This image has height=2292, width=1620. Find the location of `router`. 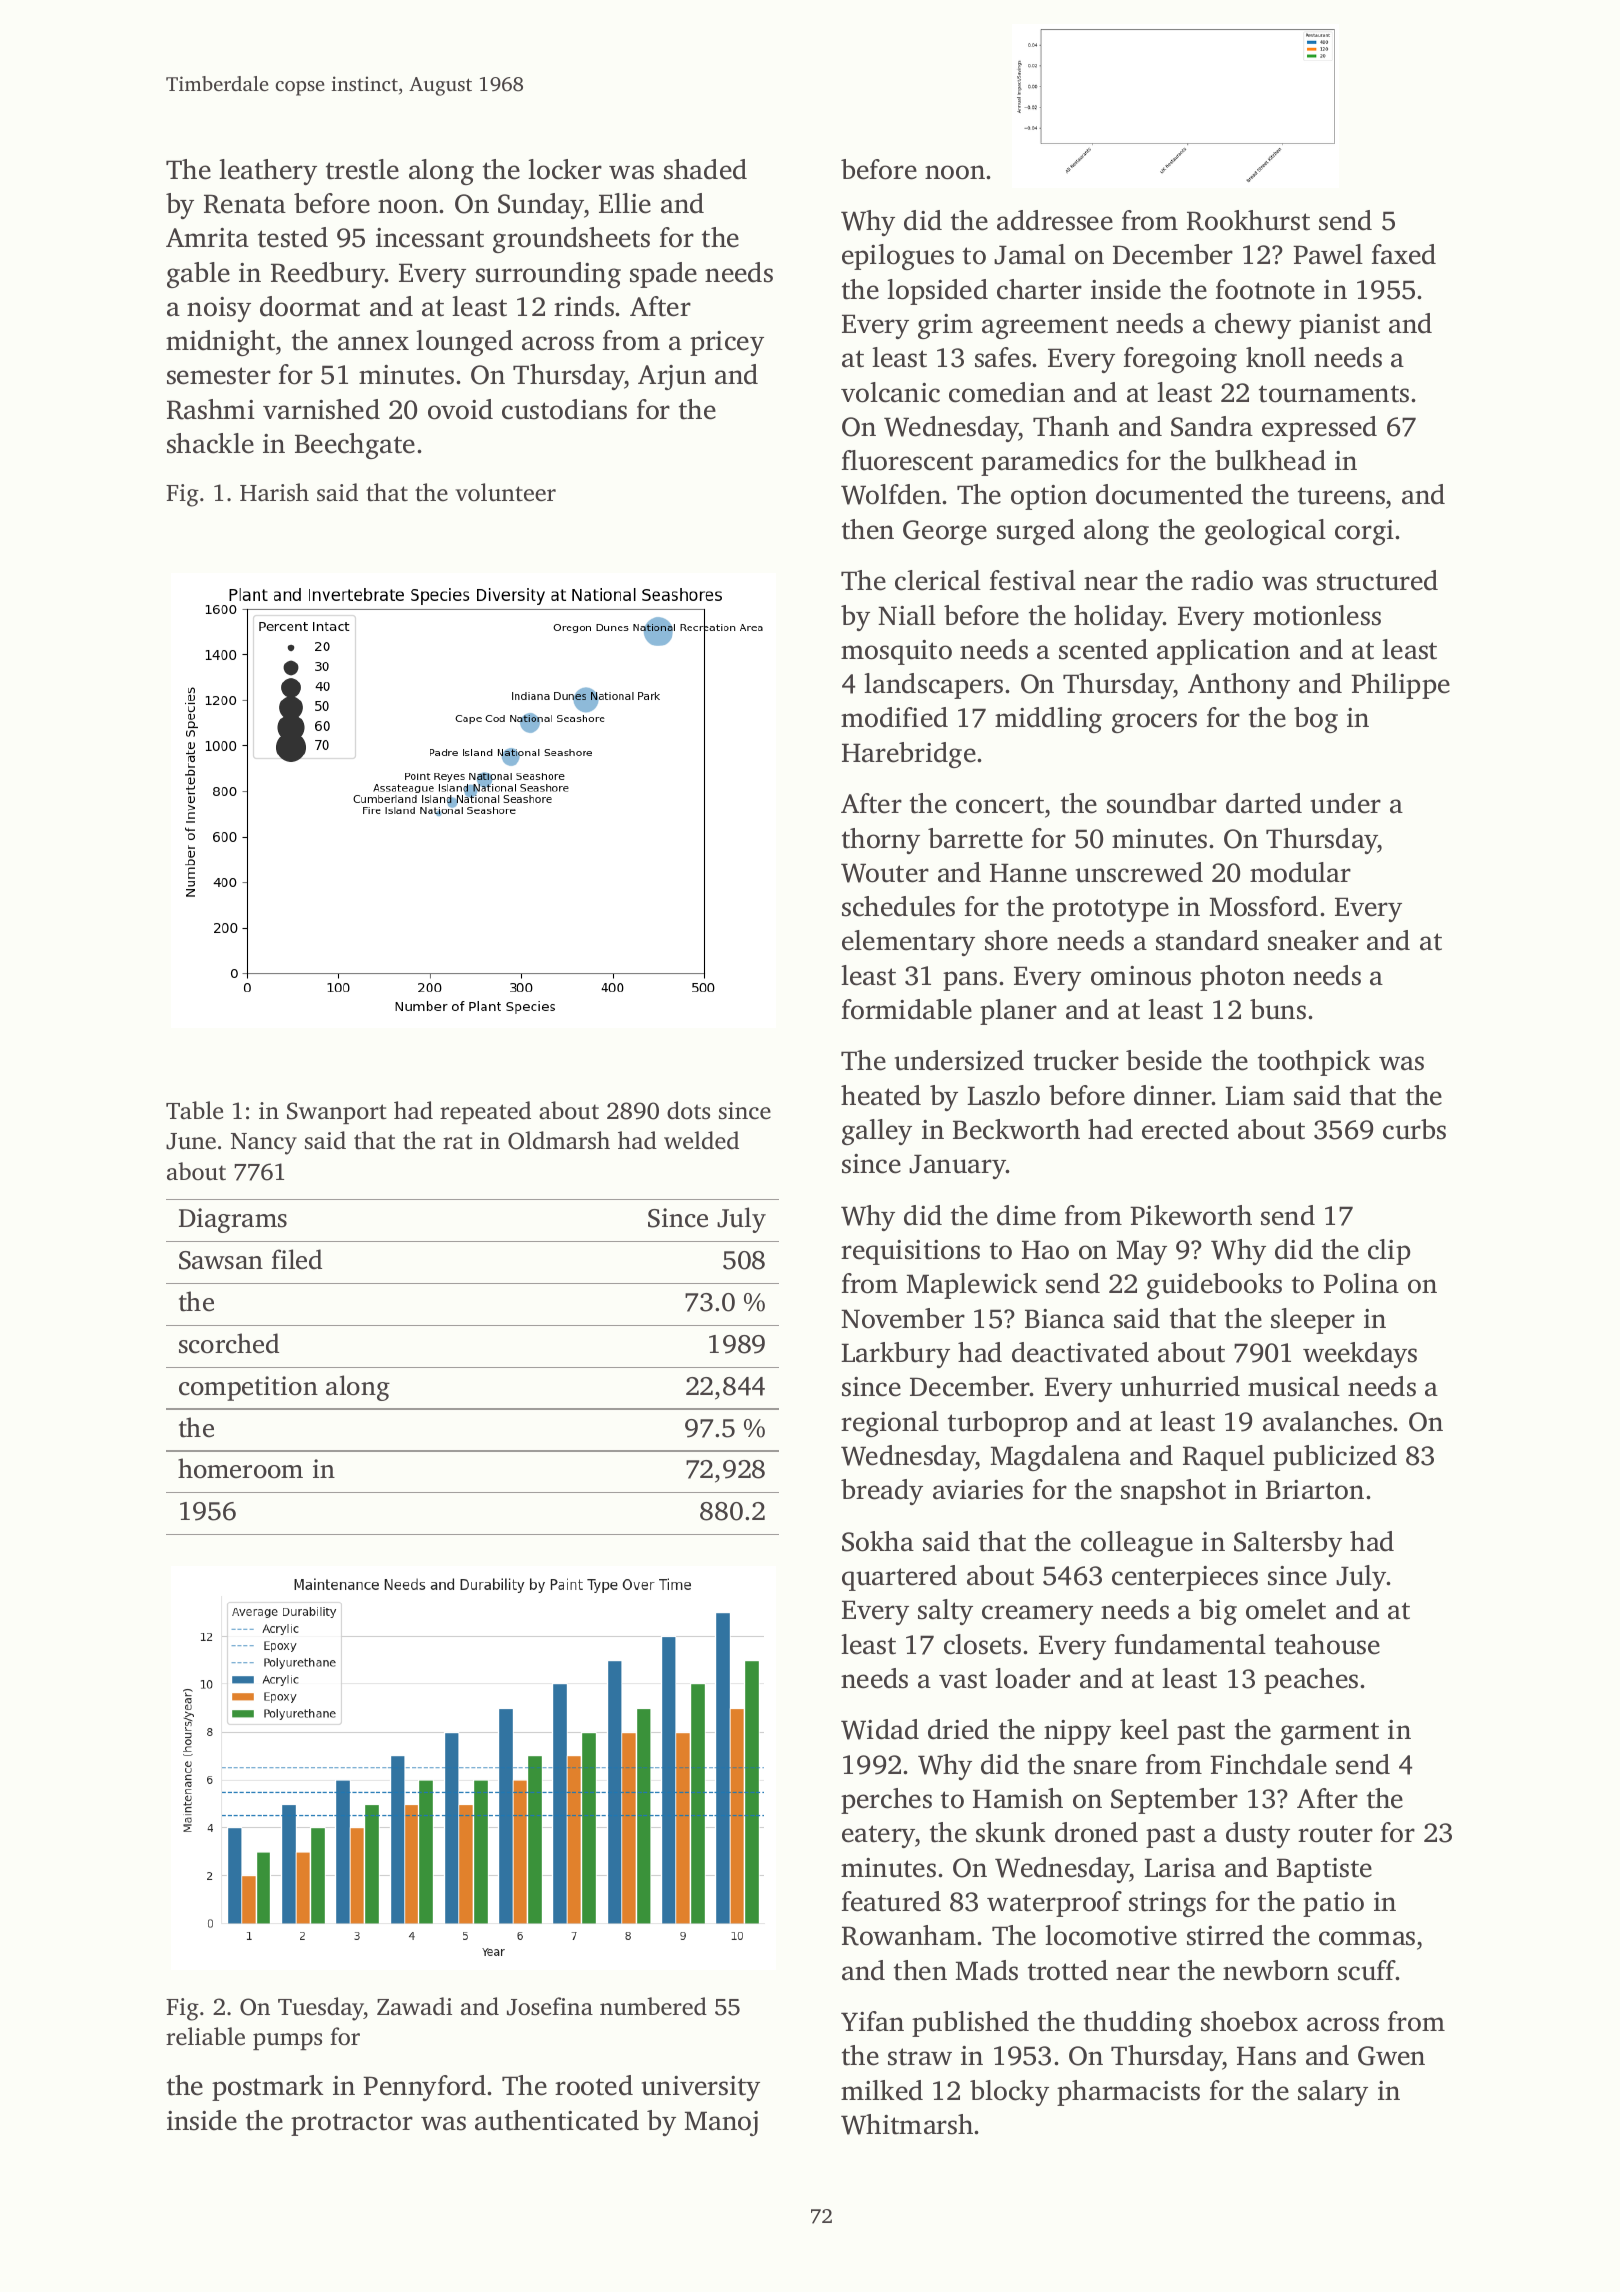

router is located at coordinates (1335, 1834).
